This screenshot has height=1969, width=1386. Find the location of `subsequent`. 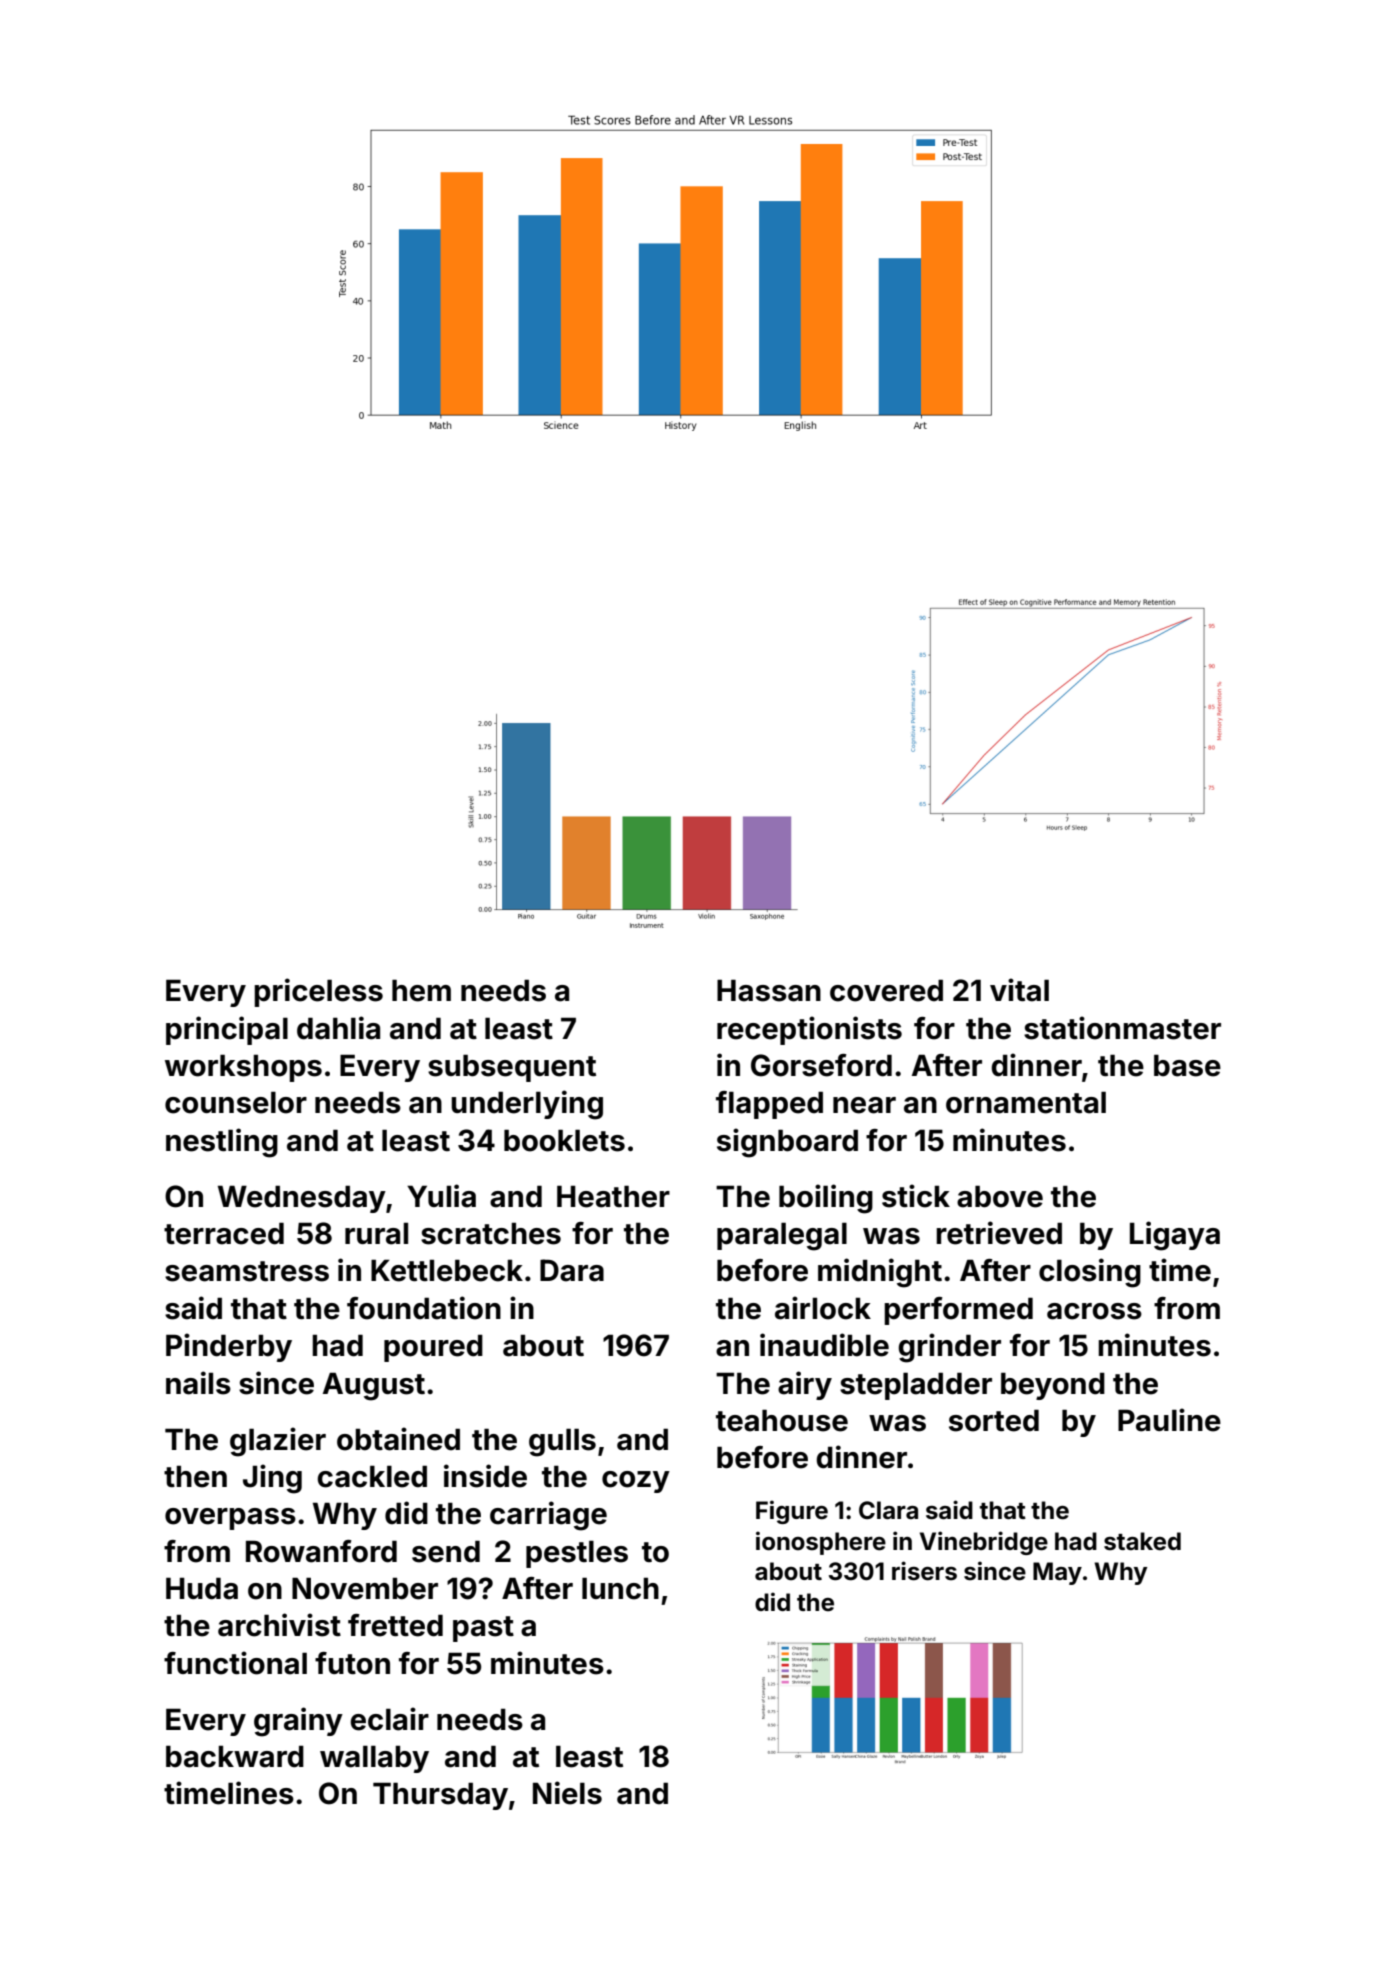

subsequent is located at coordinates (512, 1068).
